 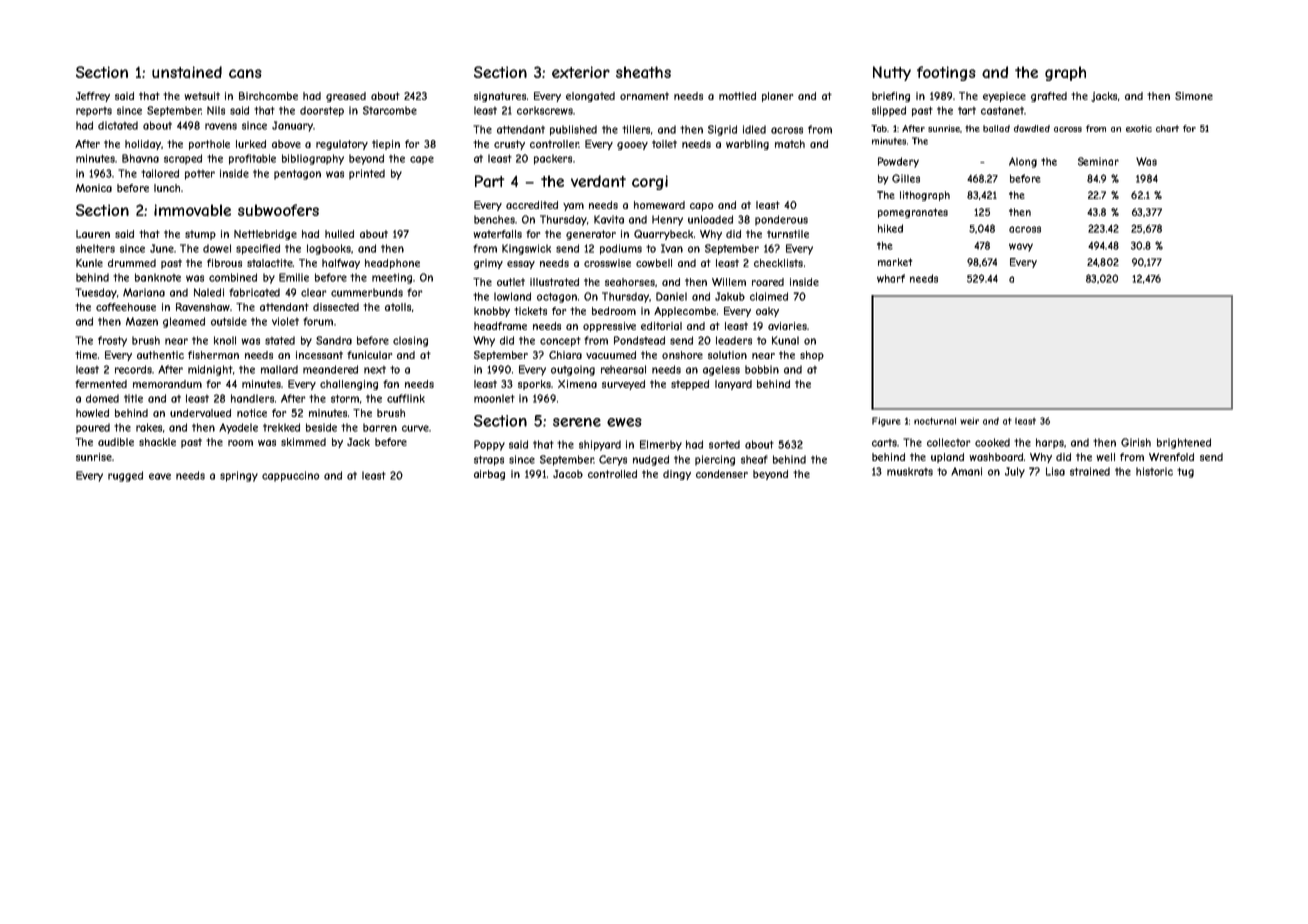 I want to click on logbooks, so click(x=329, y=249).
